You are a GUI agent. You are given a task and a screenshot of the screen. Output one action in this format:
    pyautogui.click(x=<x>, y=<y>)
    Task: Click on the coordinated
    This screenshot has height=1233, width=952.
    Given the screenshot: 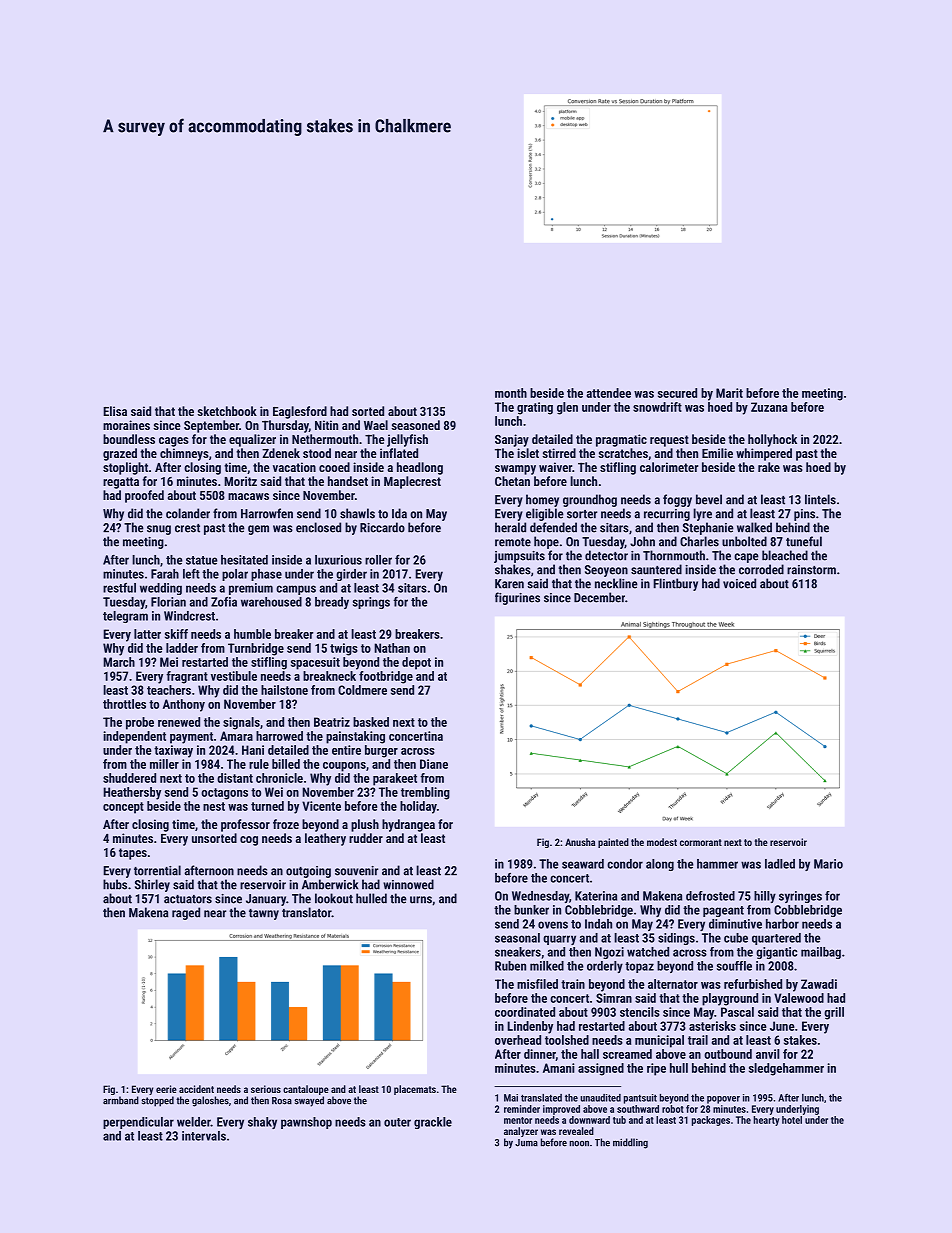 What is the action you would take?
    pyautogui.click(x=525, y=1012)
